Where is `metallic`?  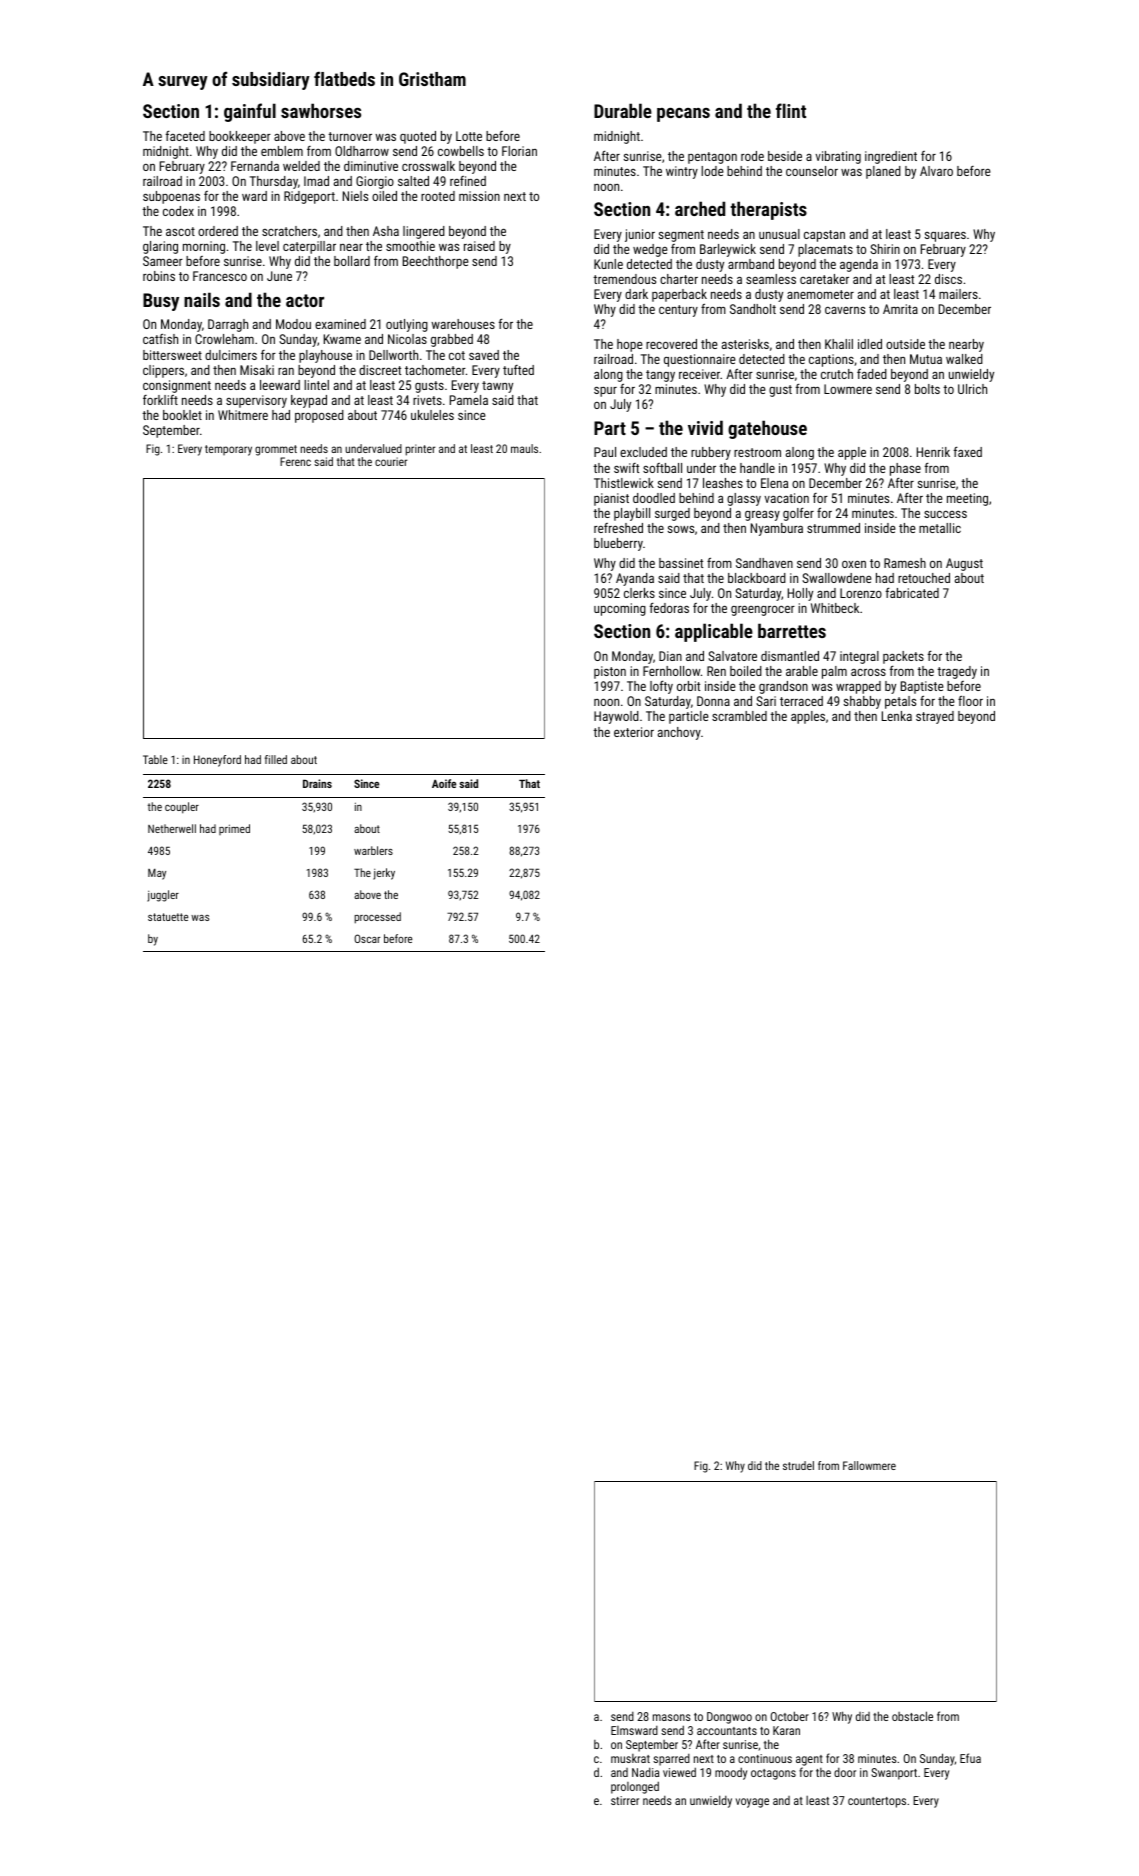 metallic is located at coordinates (940, 528).
